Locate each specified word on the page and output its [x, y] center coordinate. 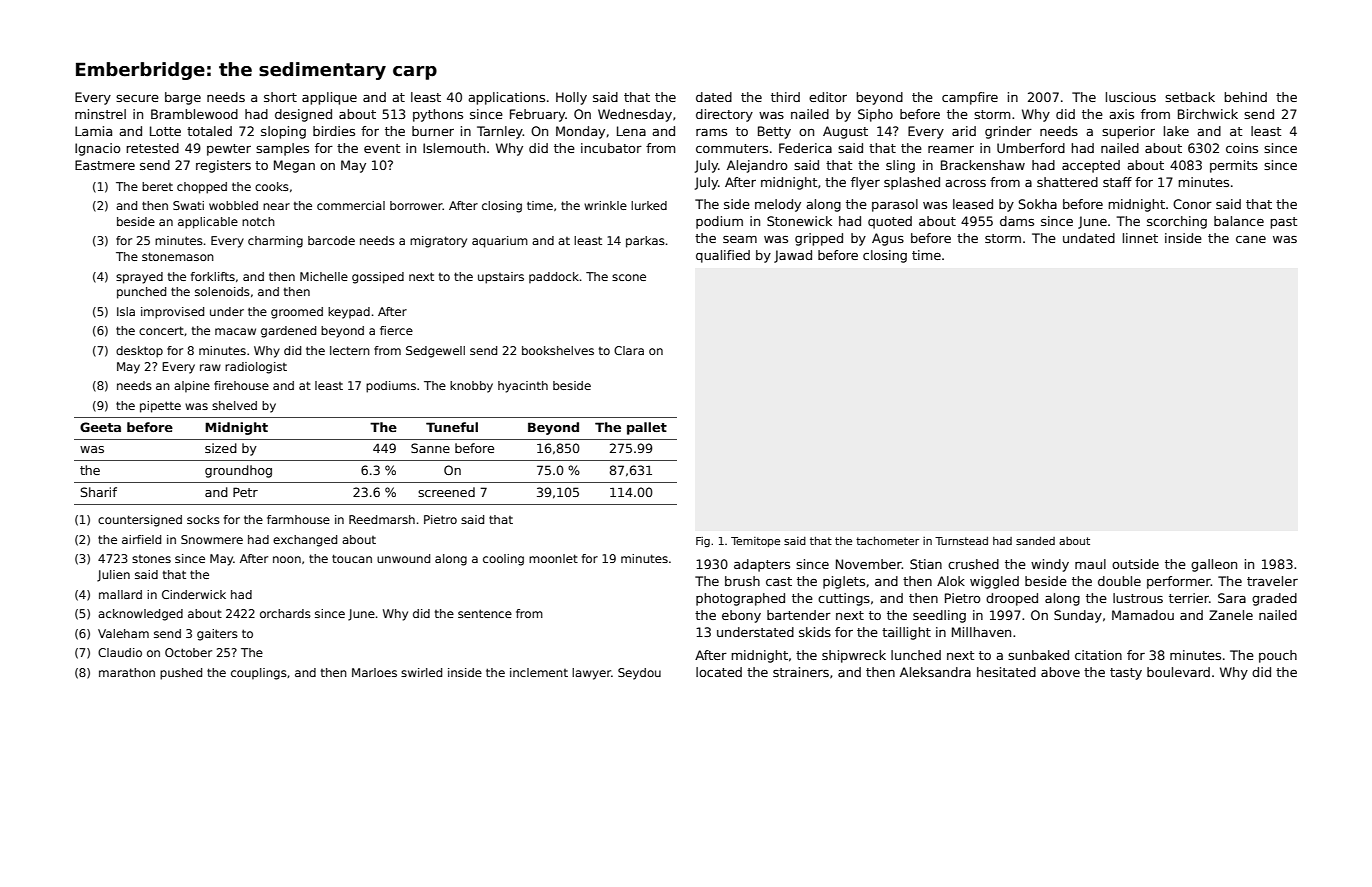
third [785, 97]
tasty [1126, 674]
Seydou [639, 674]
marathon [127, 672]
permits [1234, 166]
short [280, 97]
